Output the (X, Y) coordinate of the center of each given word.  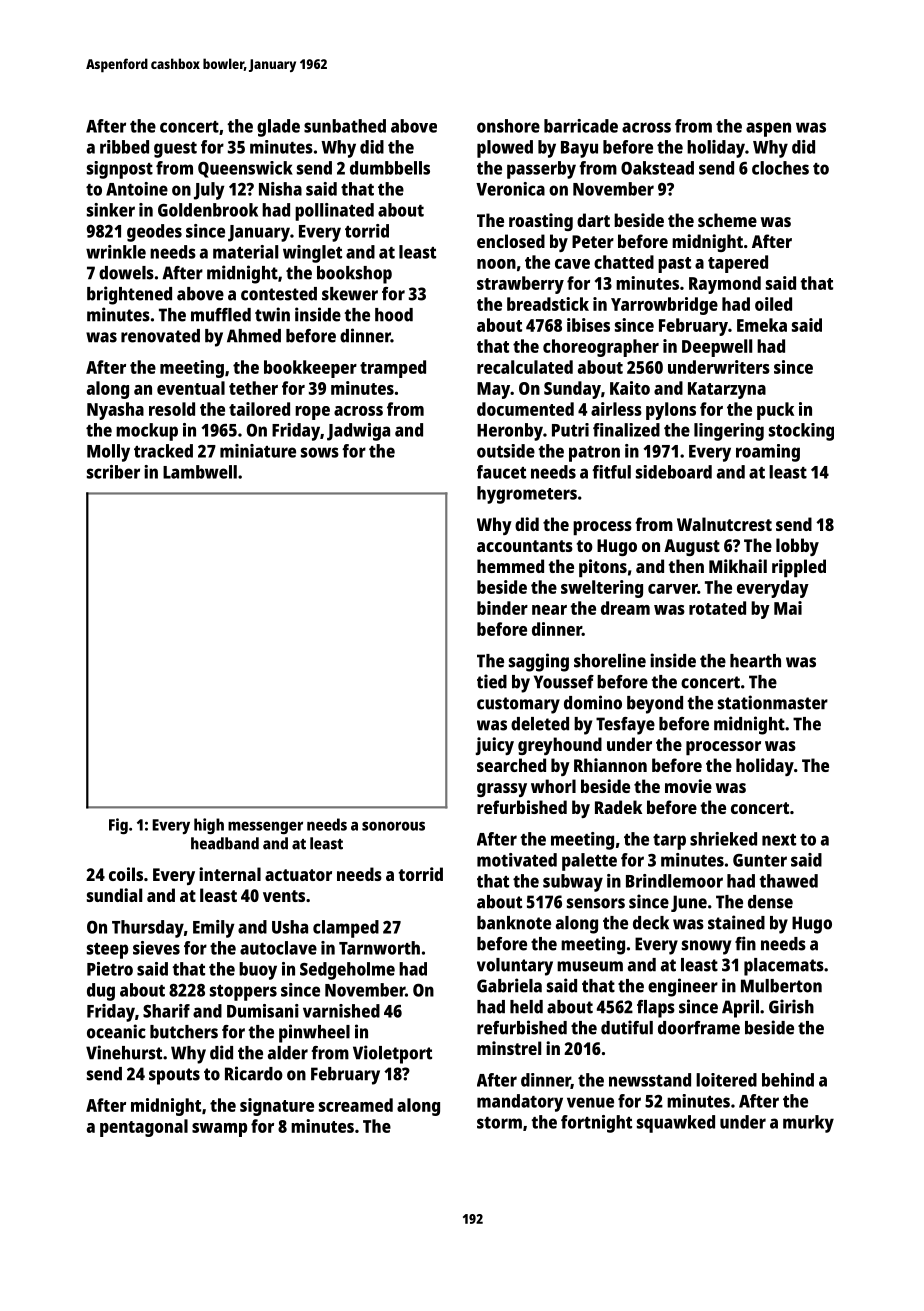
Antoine (137, 189)
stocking (801, 432)
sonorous (393, 826)
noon (496, 264)
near (549, 610)
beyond (655, 705)
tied (492, 681)
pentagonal (144, 1128)
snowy (706, 947)
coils (126, 874)
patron (594, 454)
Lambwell (200, 472)
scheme (727, 220)
